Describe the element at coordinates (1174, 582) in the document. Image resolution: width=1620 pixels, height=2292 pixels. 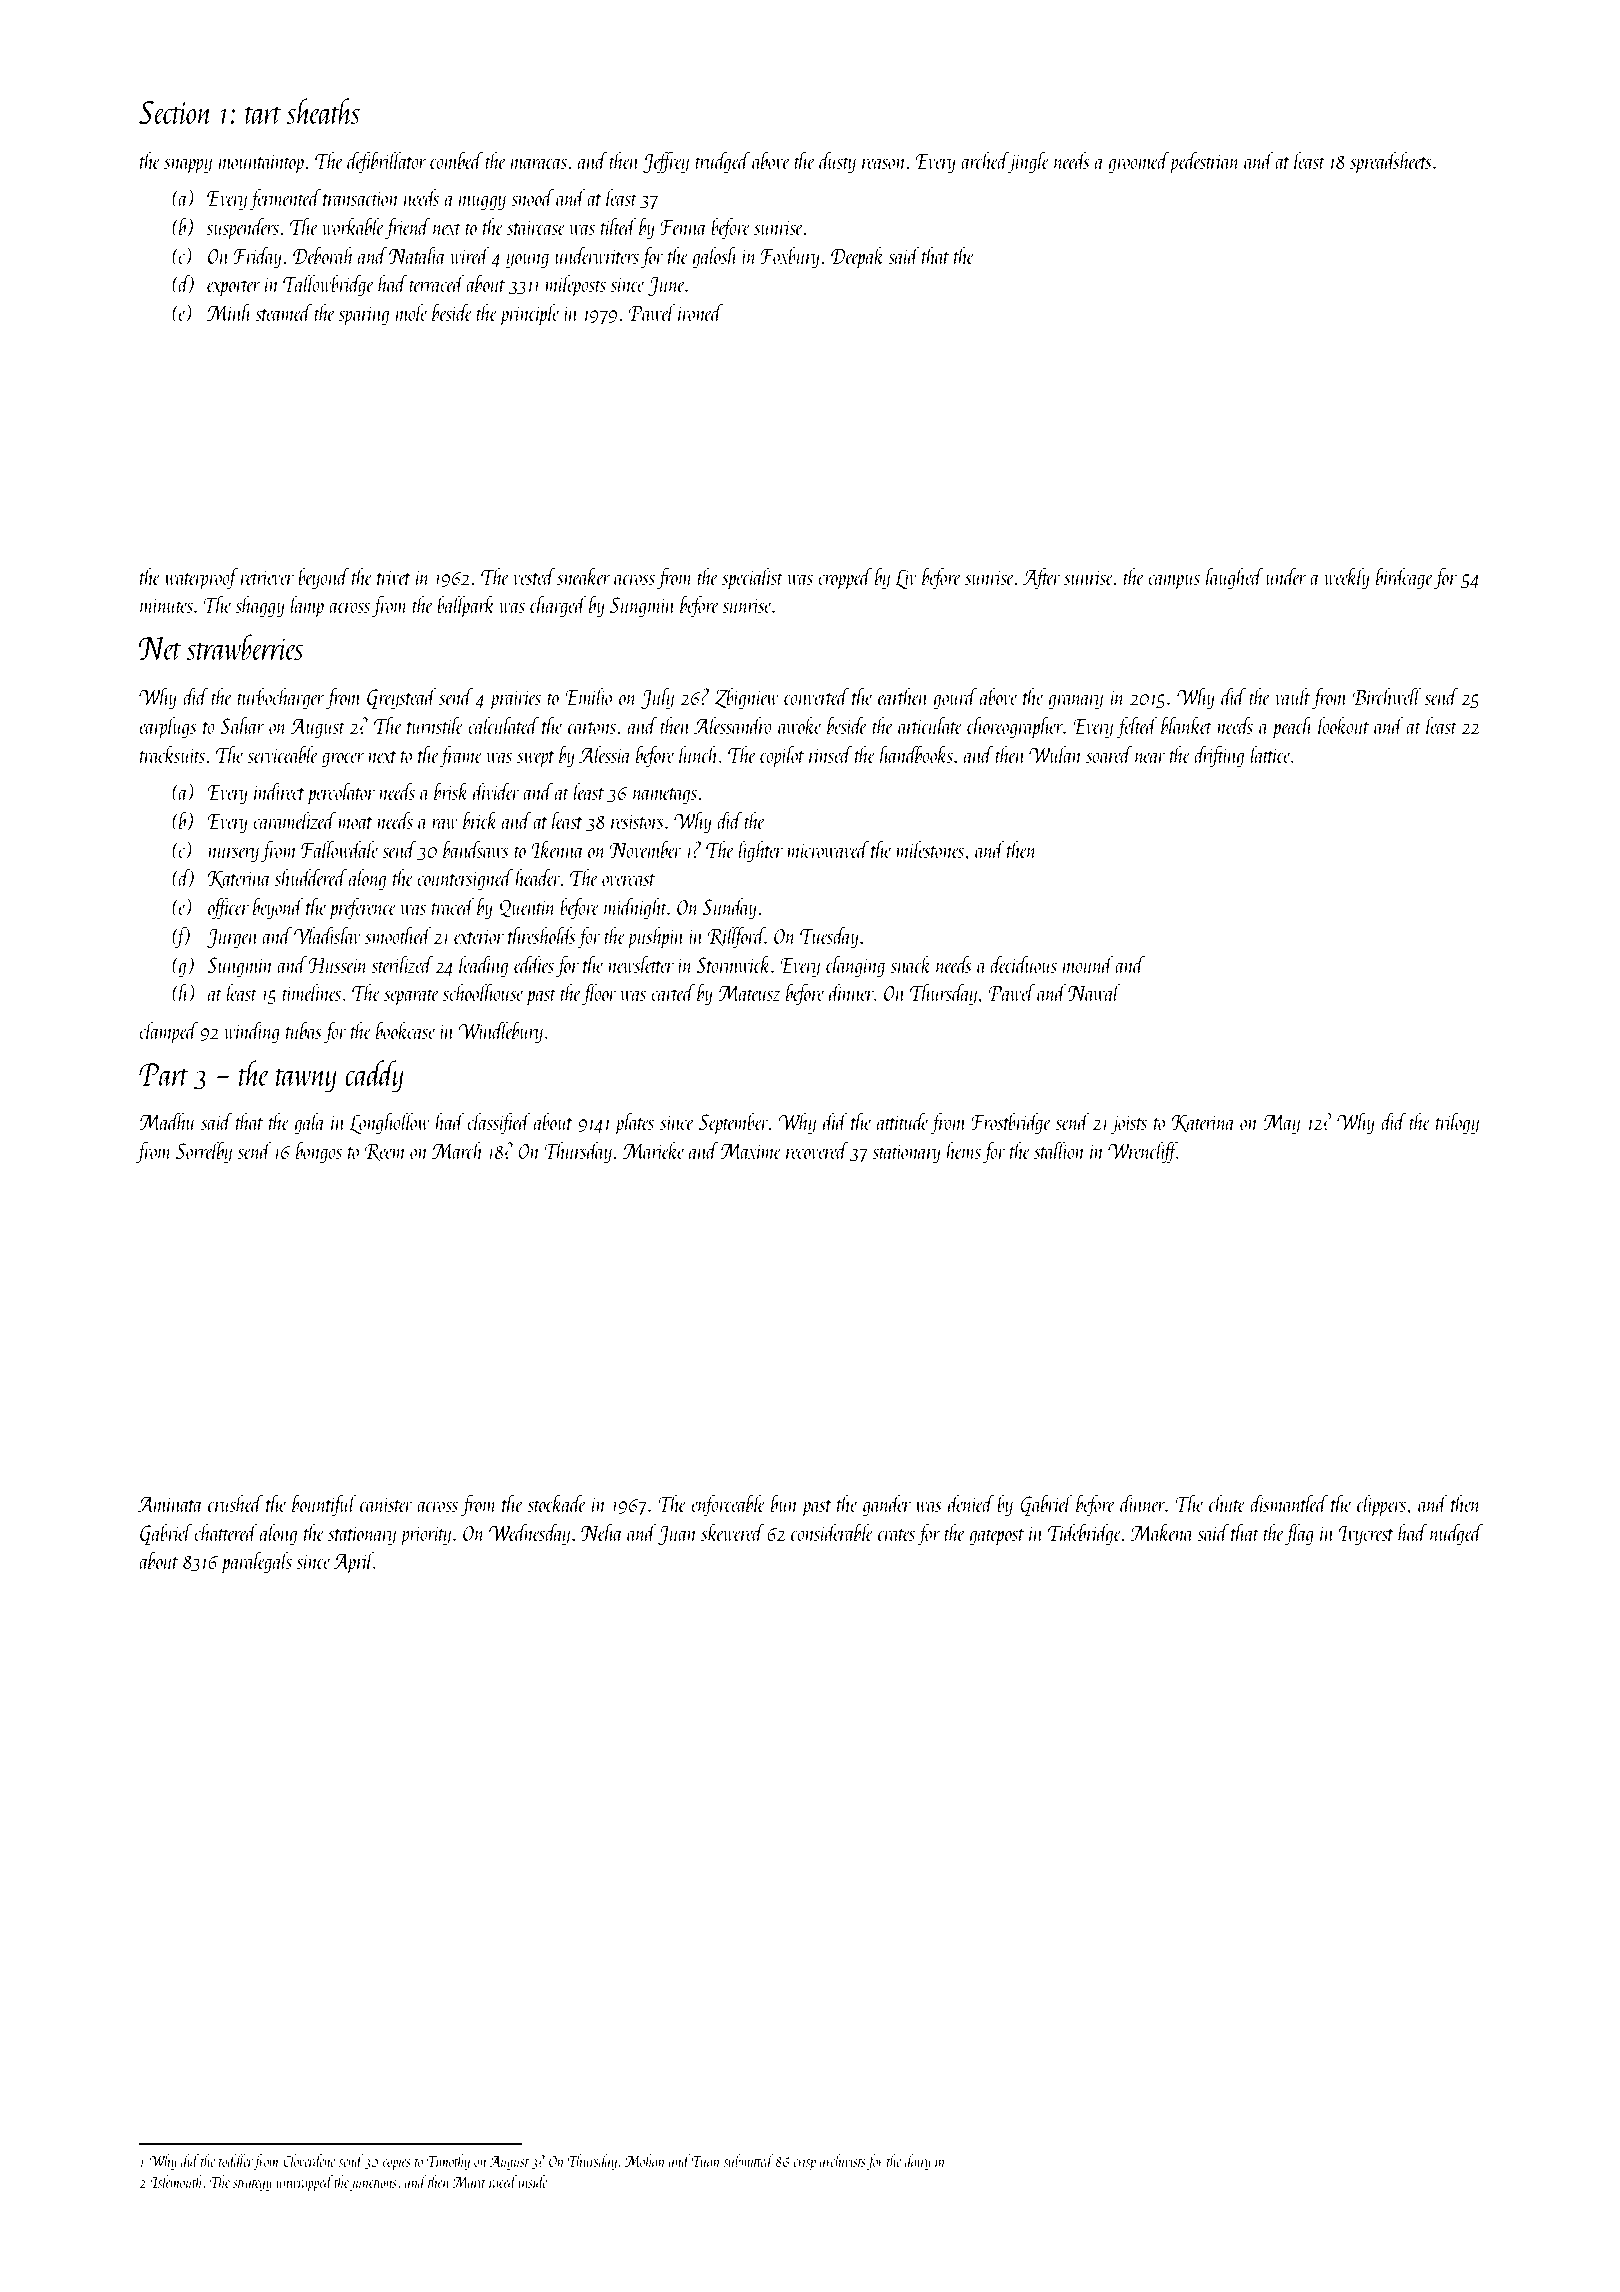
I see `campus` at that location.
